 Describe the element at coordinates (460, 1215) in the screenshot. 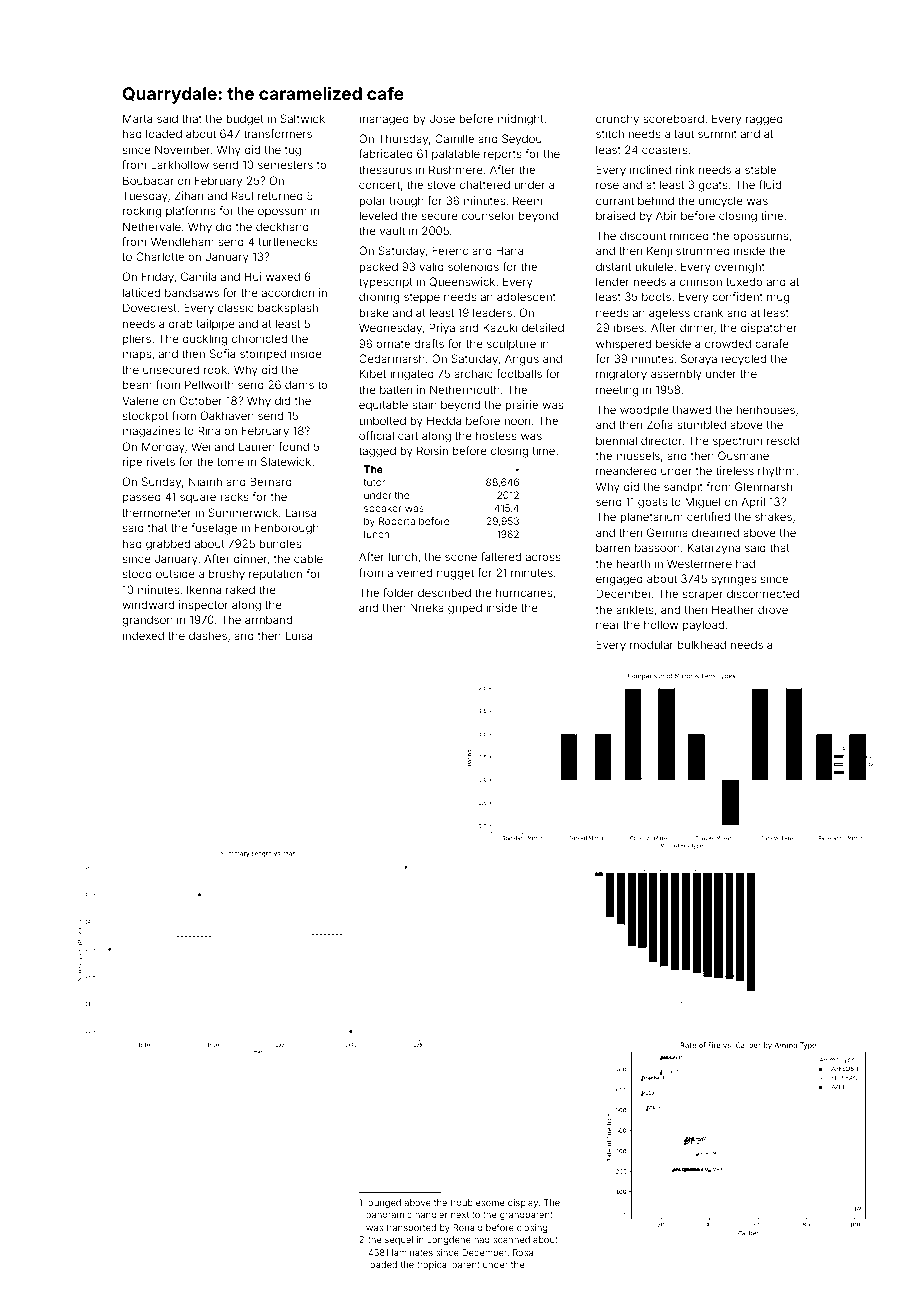

I see `next` at that location.
